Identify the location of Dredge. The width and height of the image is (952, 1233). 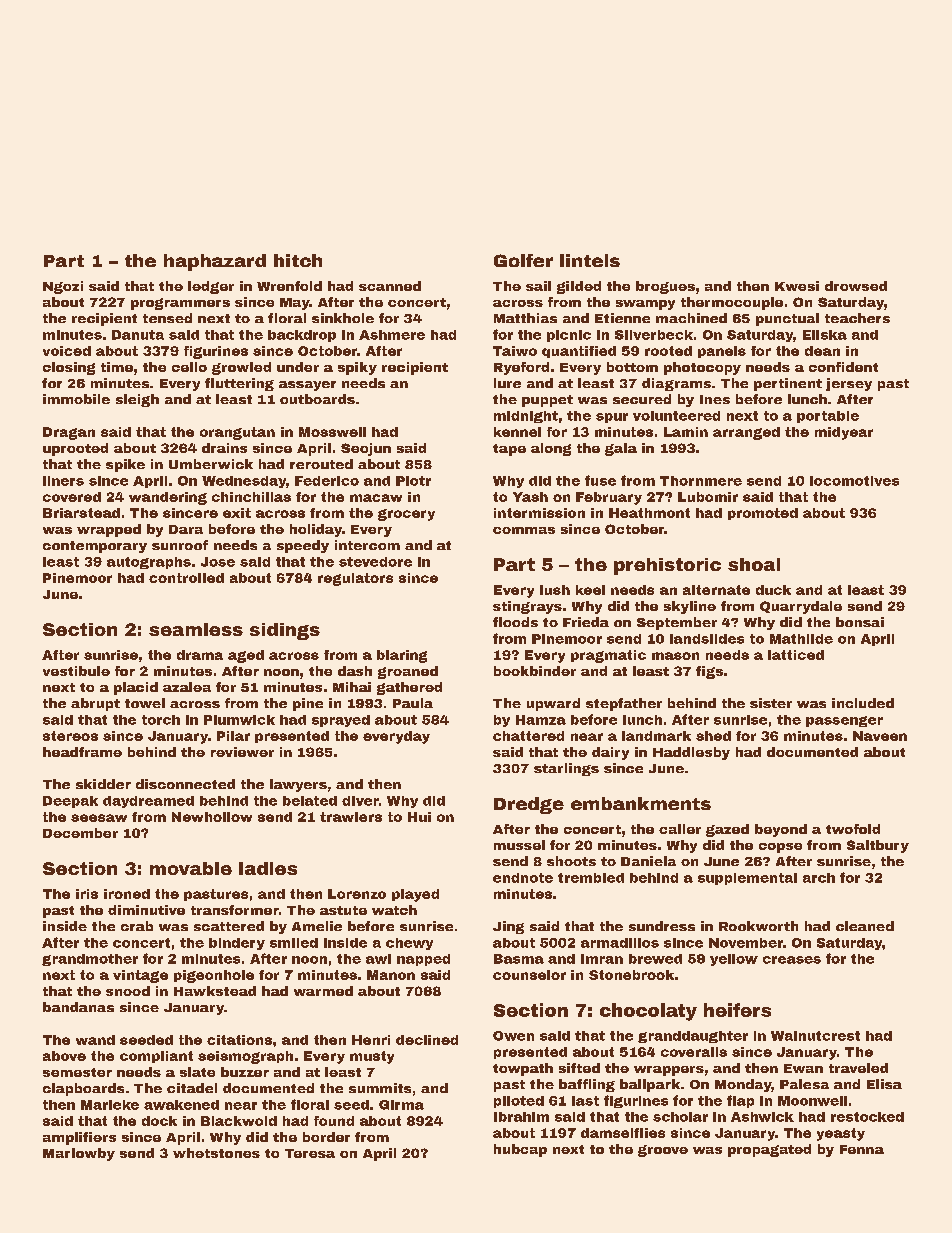
(529, 805).
